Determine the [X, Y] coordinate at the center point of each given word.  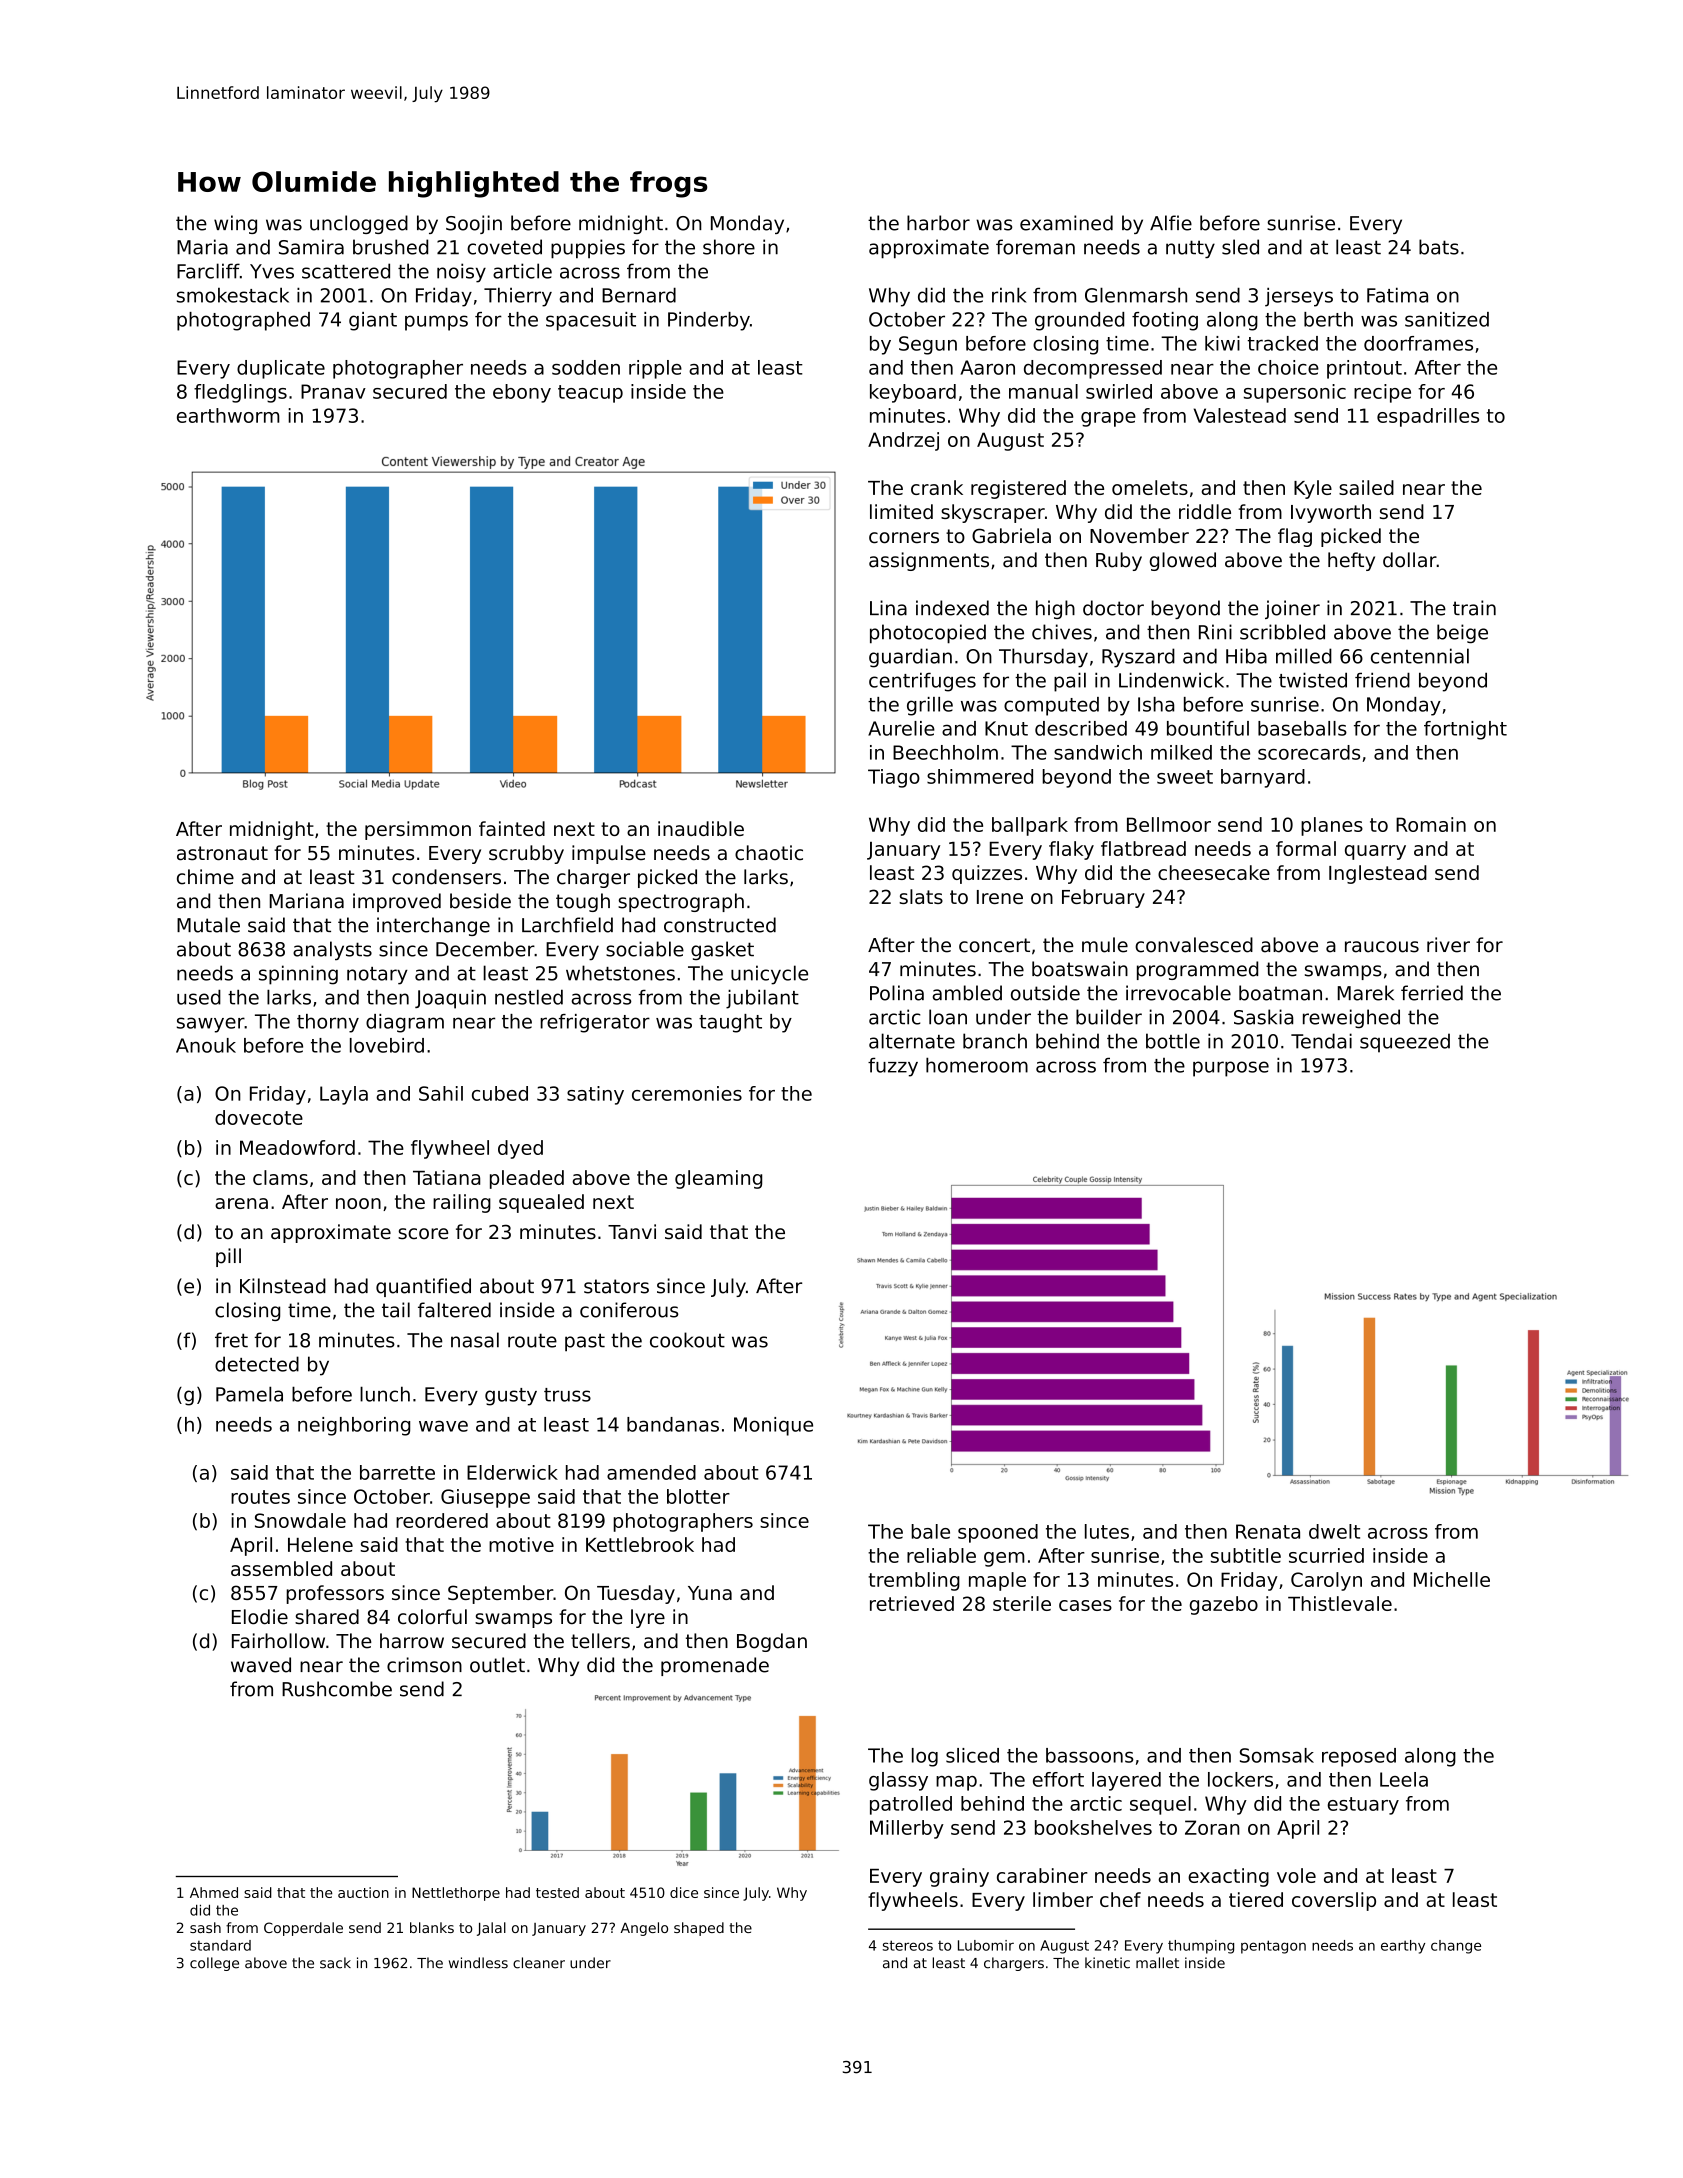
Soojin [474, 224]
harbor [938, 223]
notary [377, 976]
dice [684, 1892]
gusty [511, 1397]
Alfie [1171, 223]
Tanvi [632, 1231]
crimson [424, 1665]
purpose [1231, 1069]
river [1448, 945]
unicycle [769, 975]
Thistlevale [1340, 1603]
